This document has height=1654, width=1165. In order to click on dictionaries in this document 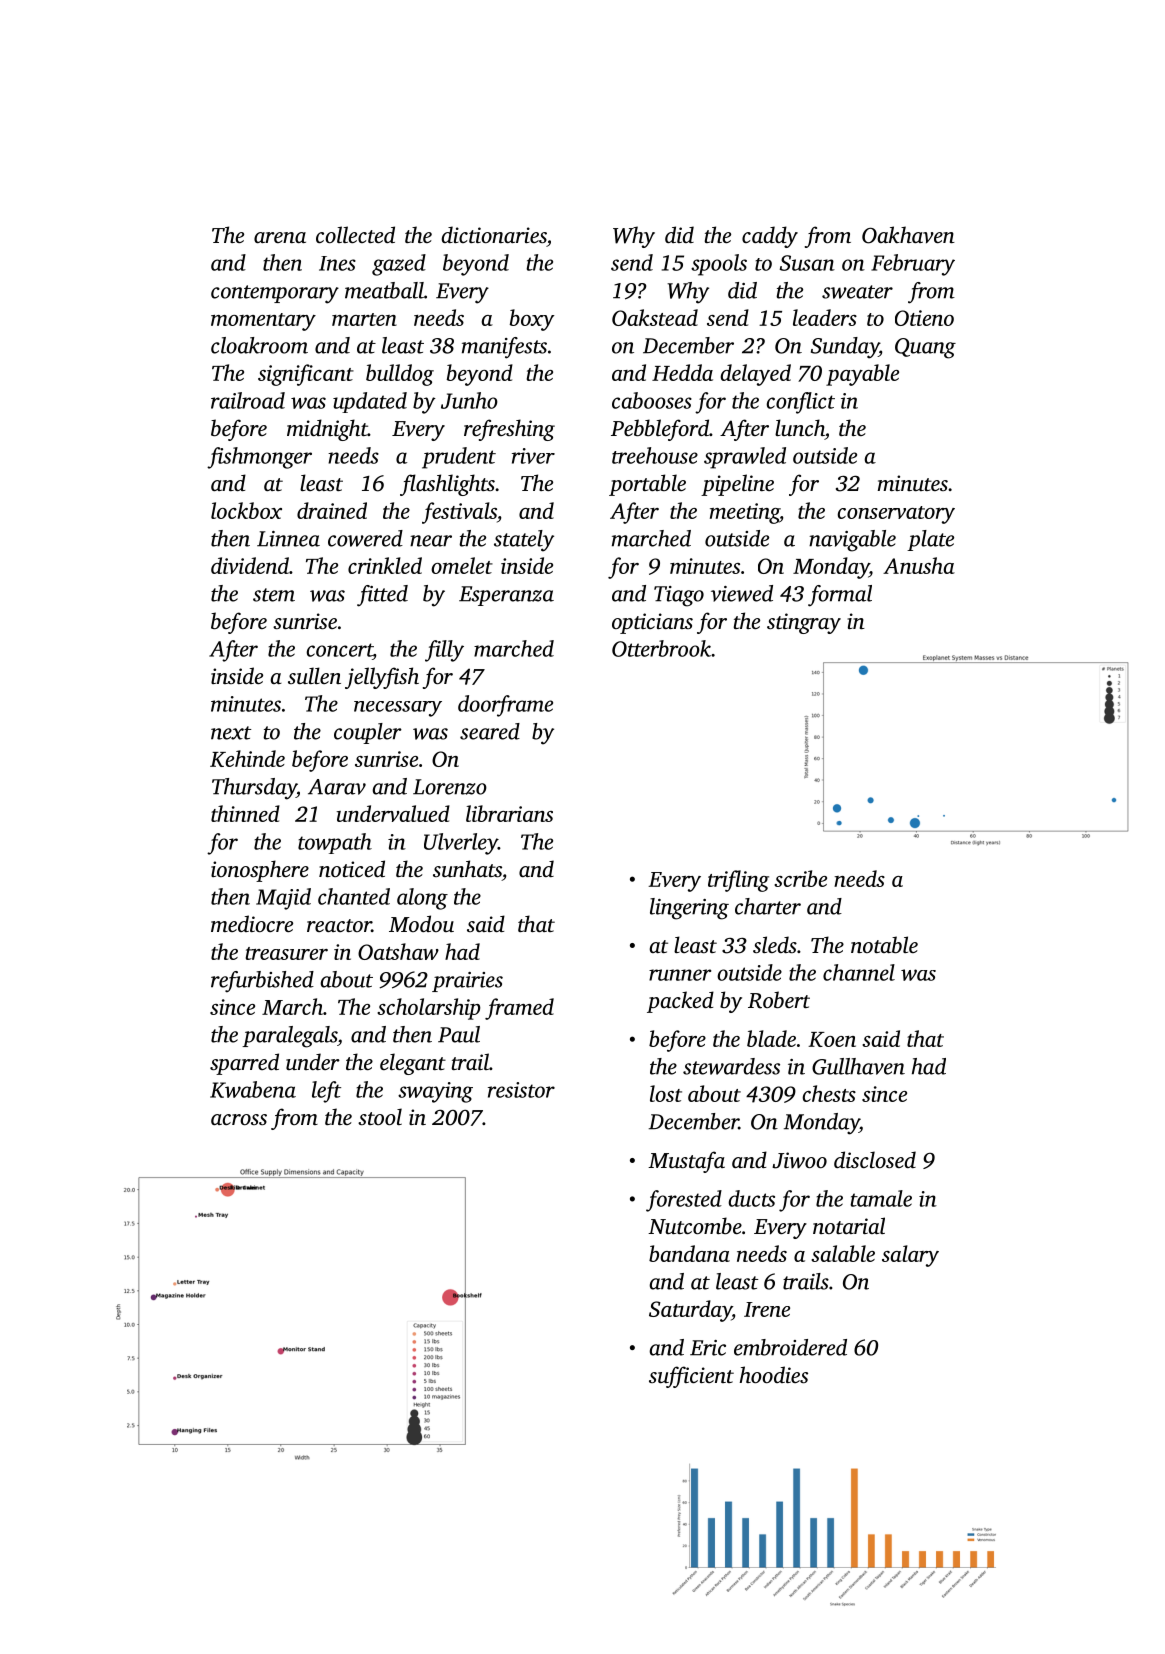, I will do `click(494, 234)`.
